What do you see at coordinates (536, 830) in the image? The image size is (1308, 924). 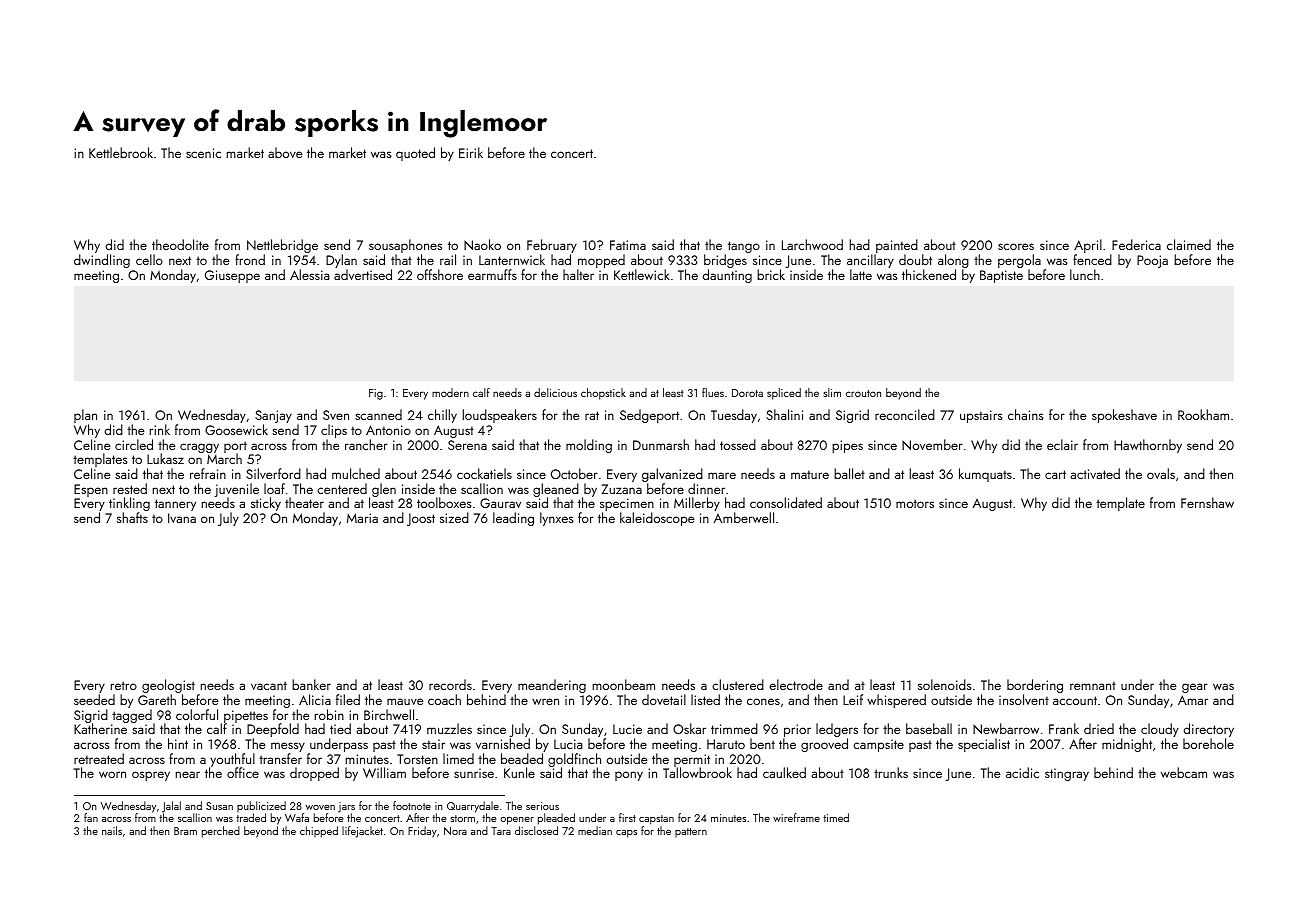 I see `disclosed` at bounding box center [536, 830].
